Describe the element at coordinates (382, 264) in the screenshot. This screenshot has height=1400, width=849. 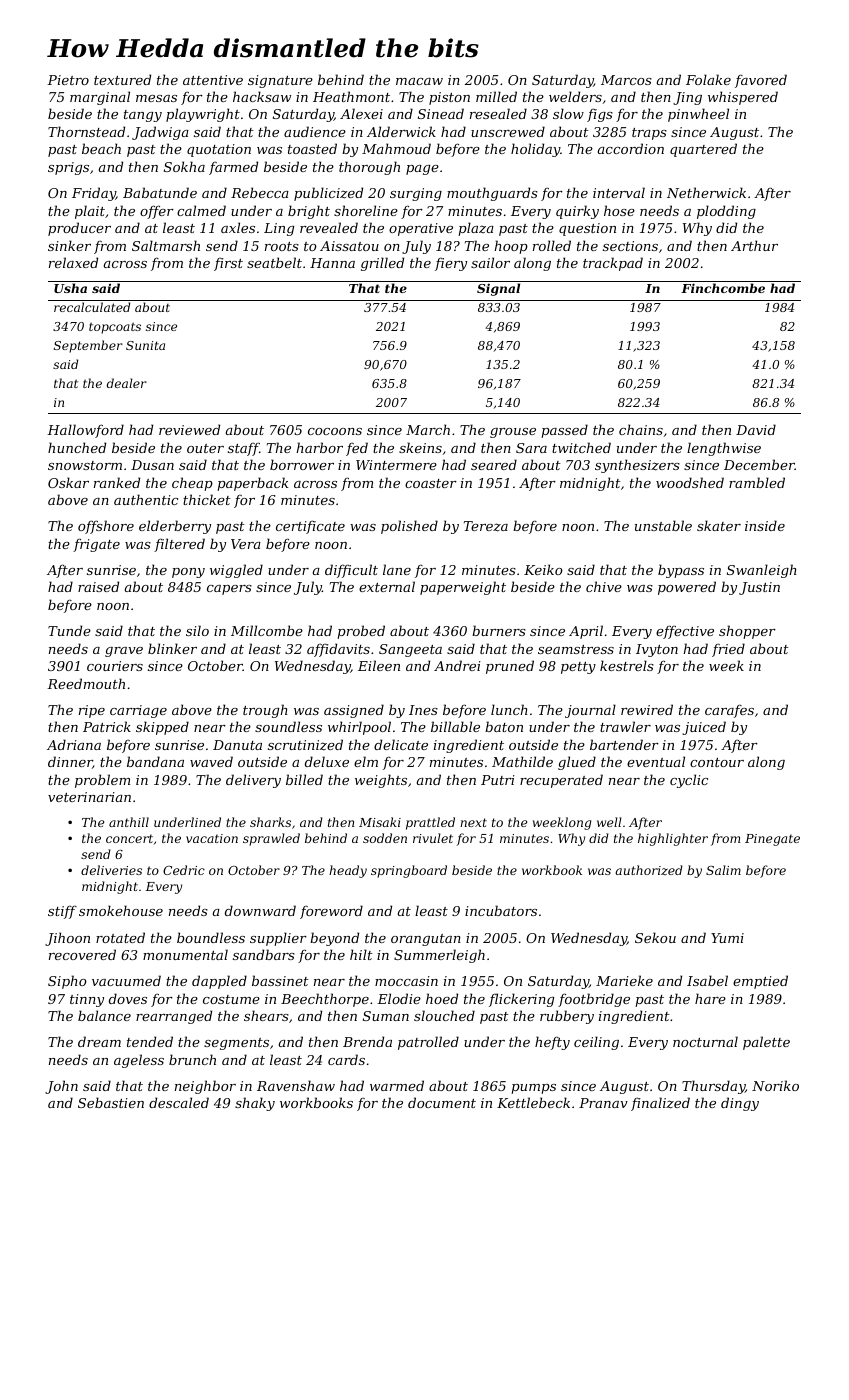
I see `grilled` at that location.
